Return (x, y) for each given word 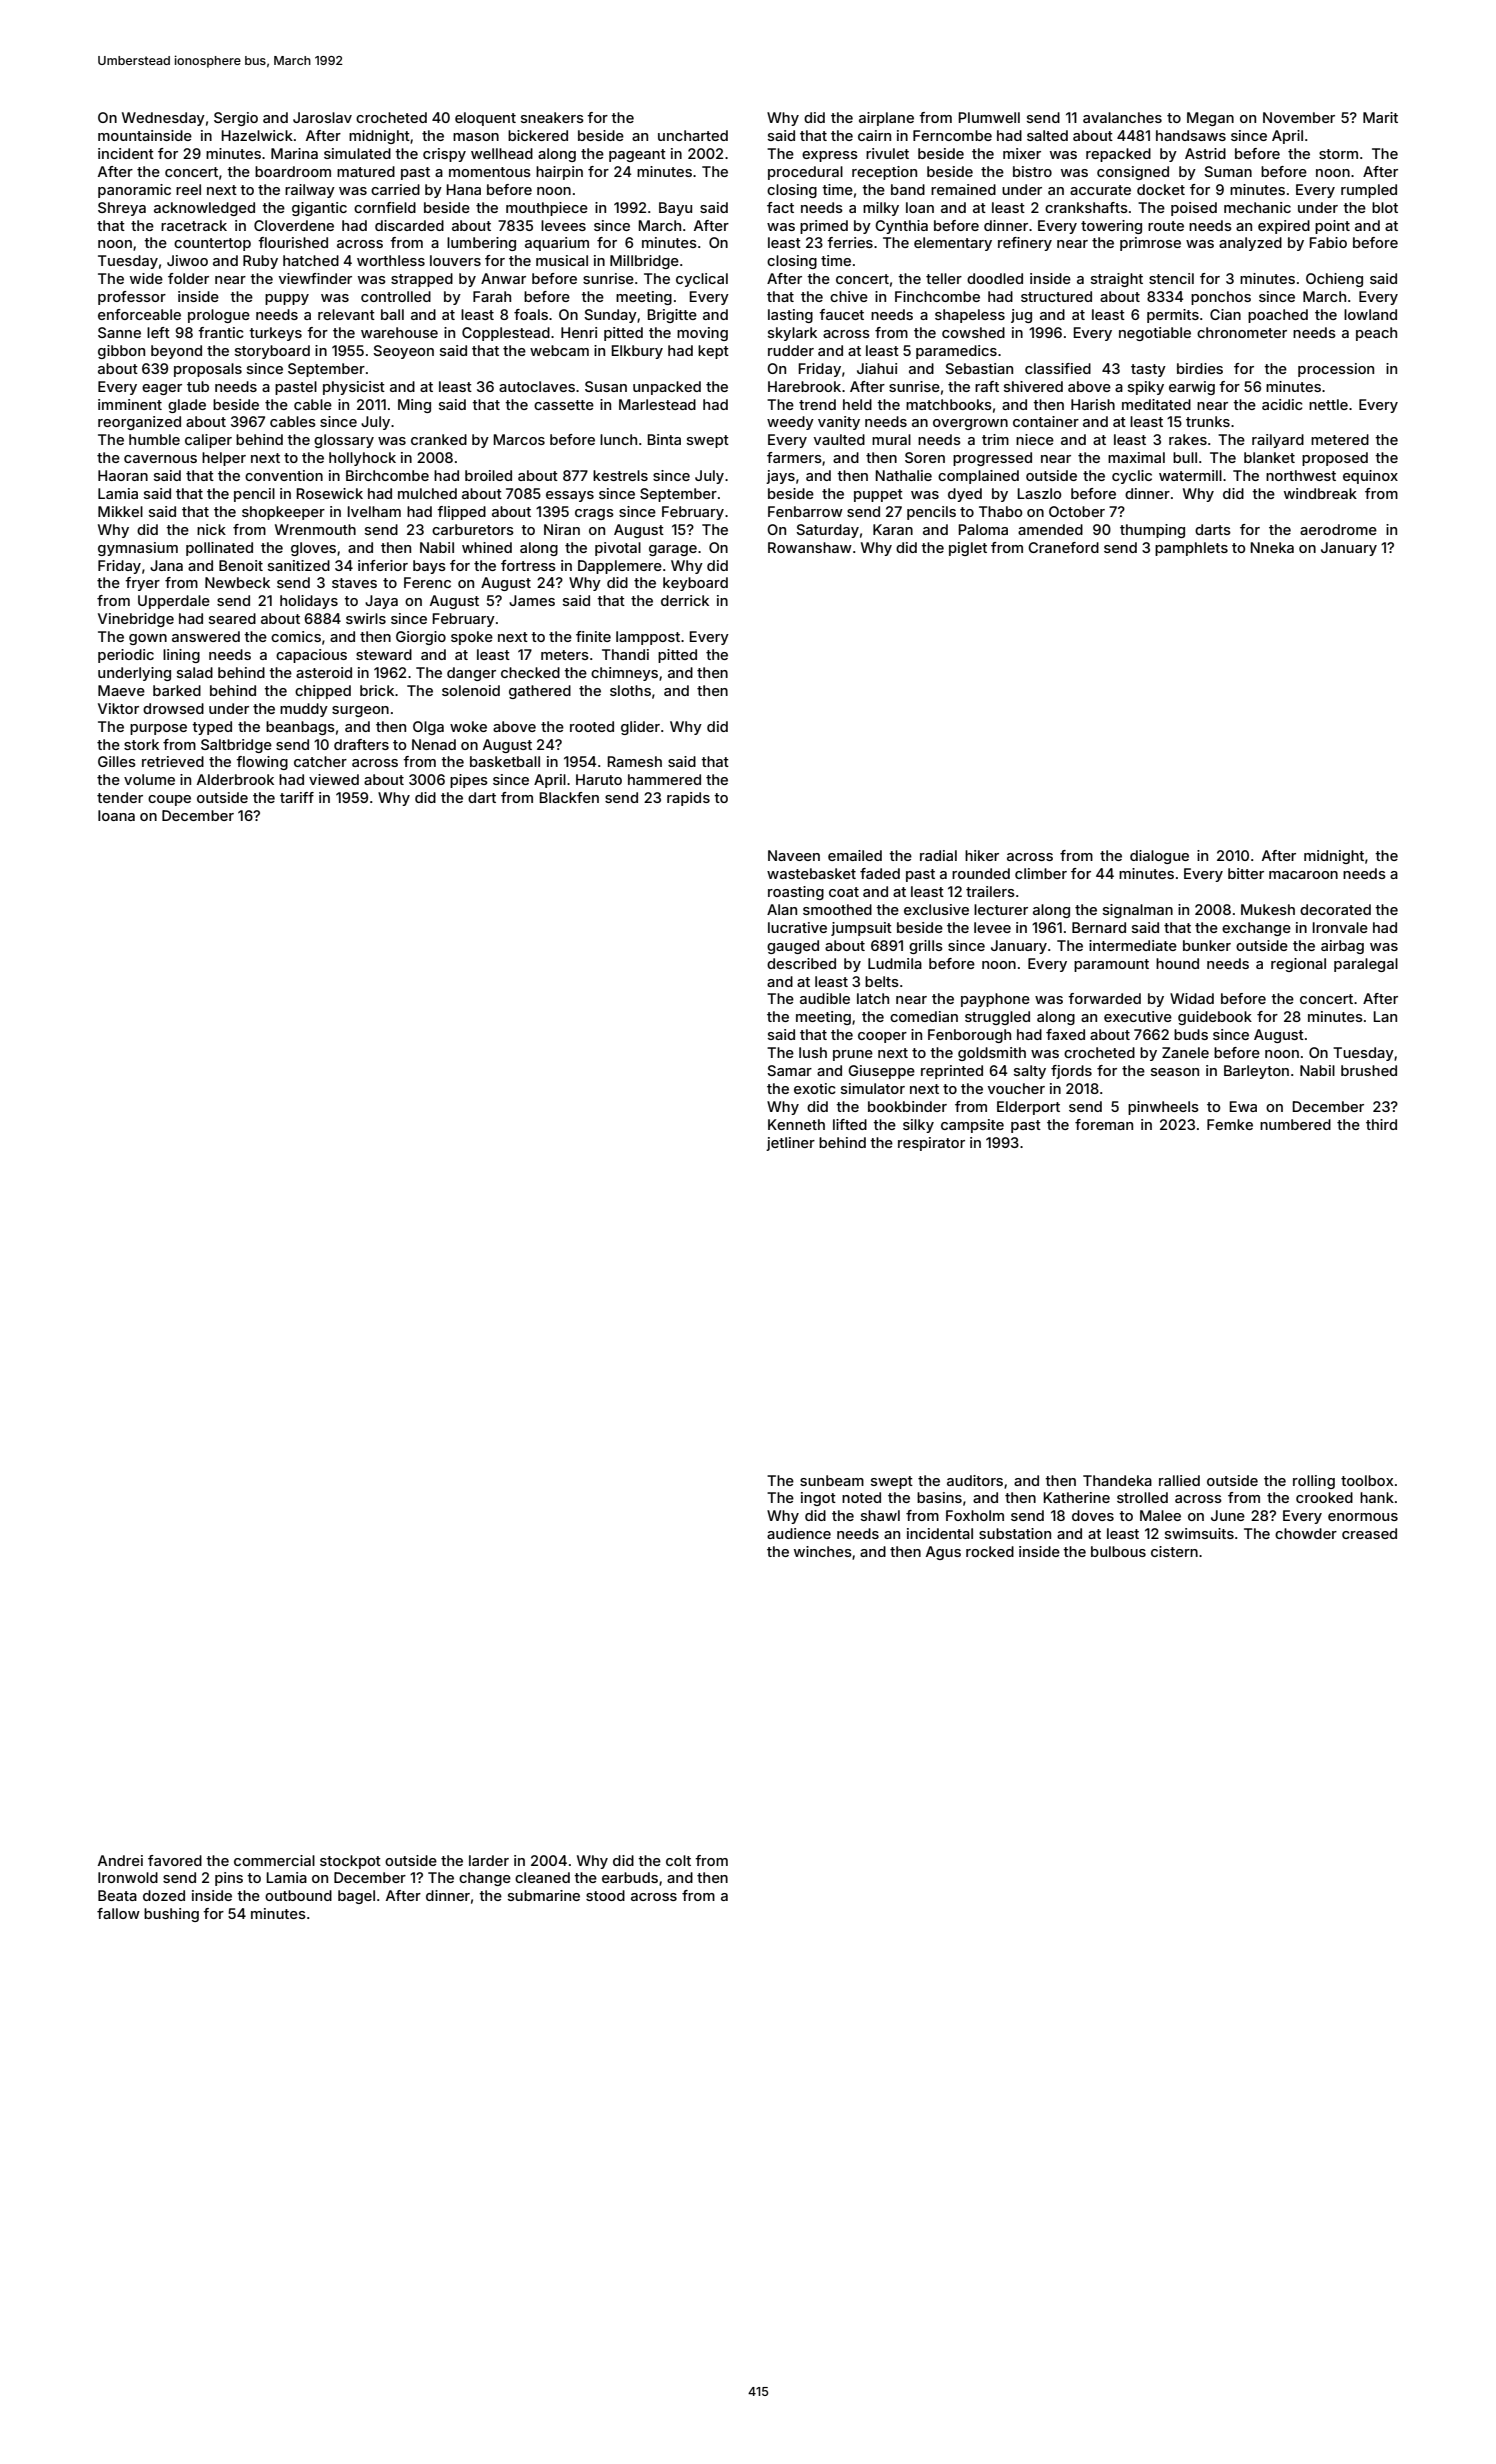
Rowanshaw (810, 547)
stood (605, 1895)
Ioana (116, 815)
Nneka (1272, 547)
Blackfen (569, 797)
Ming (414, 406)
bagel (356, 1897)
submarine (544, 1895)
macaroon (1303, 875)
